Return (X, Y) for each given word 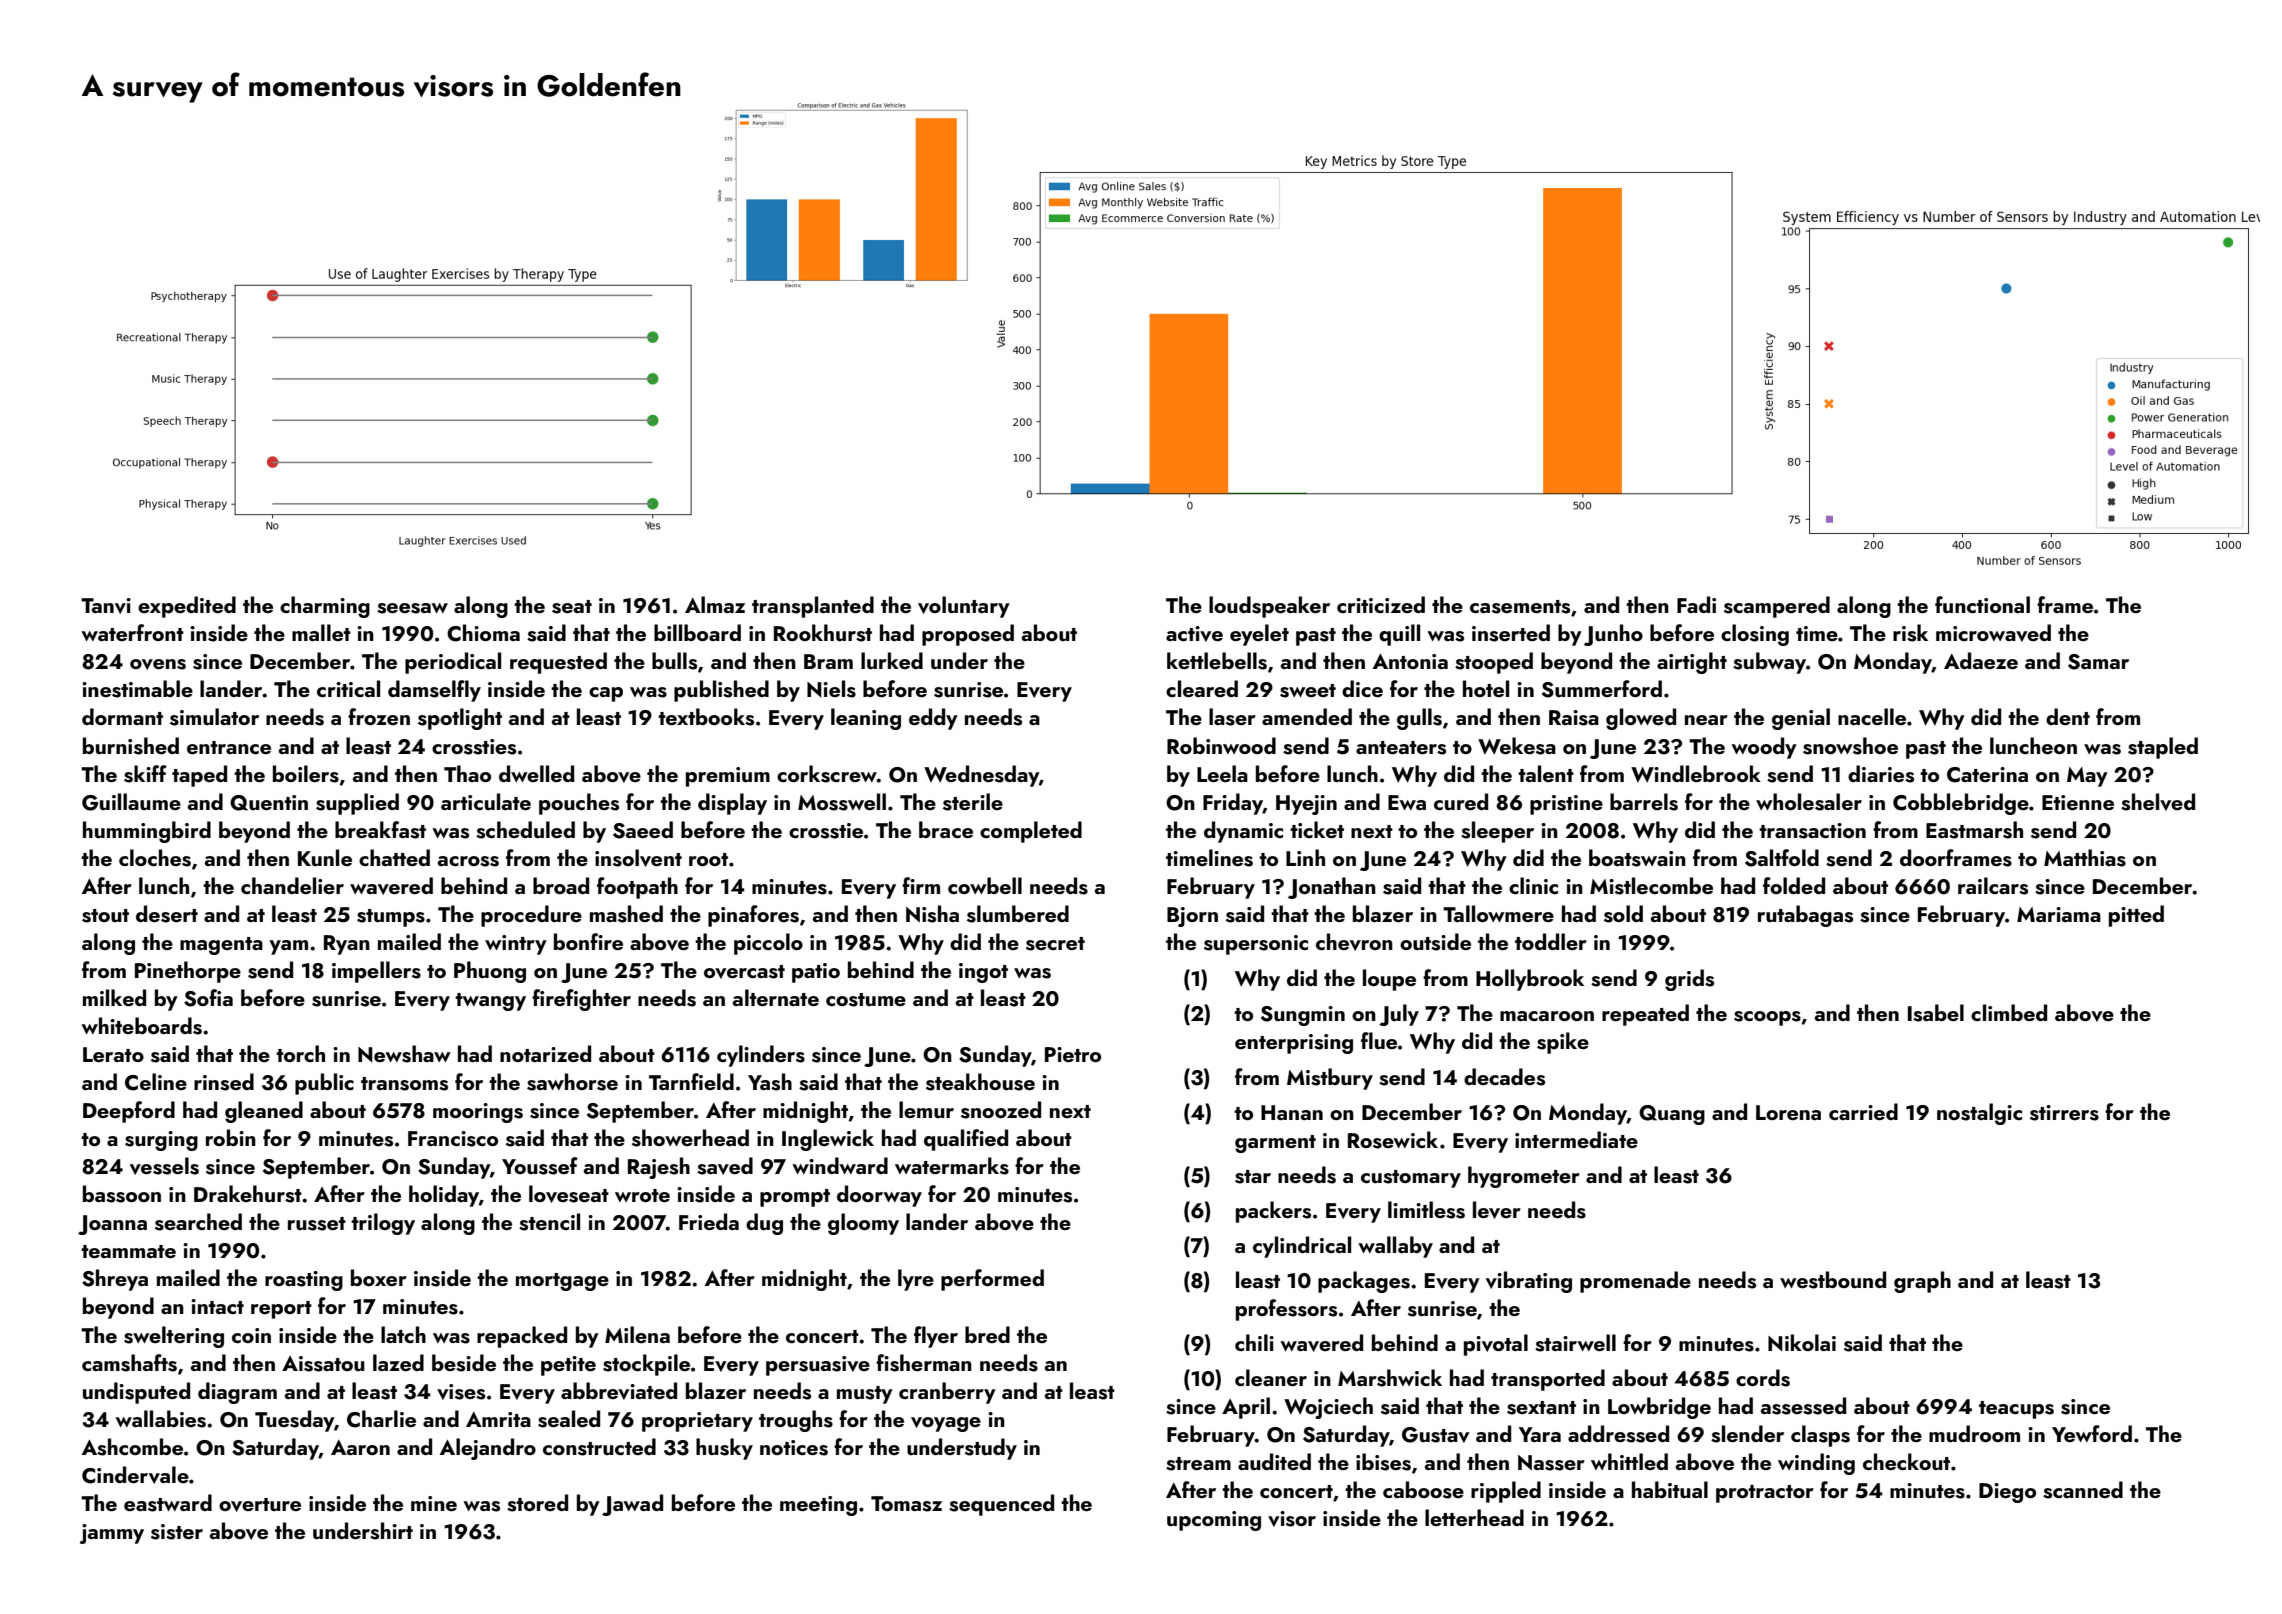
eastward (168, 1503)
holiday (444, 1196)
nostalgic (1979, 1114)
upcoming (1214, 1521)
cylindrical (1302, 1247)
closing (1755, 635)
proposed (968, 635)
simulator (214, 717)
